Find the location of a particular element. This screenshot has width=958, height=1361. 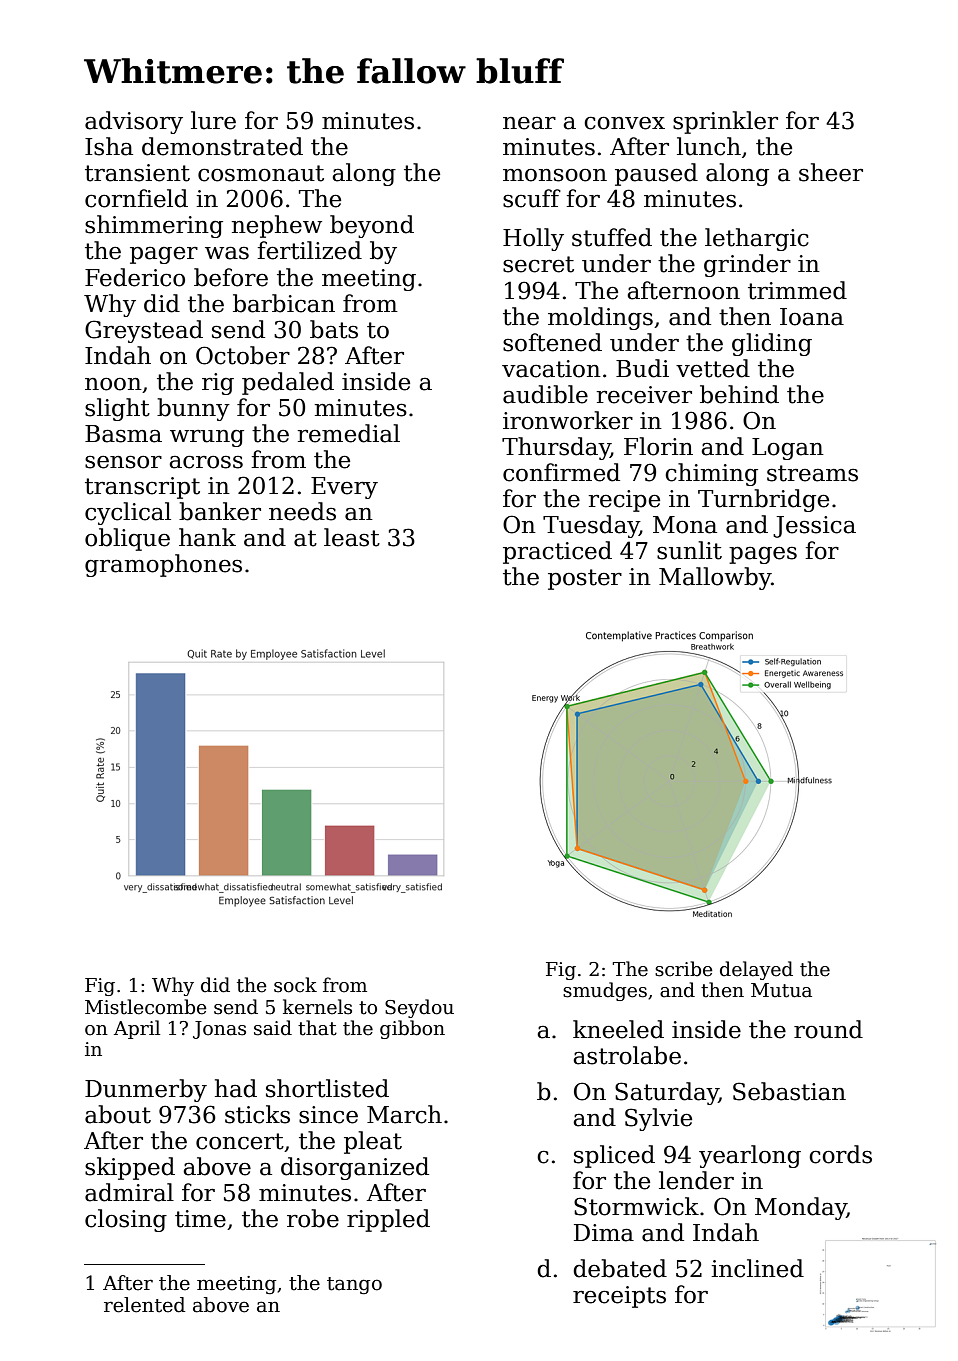

pager is located at coordinates (164, 255).
